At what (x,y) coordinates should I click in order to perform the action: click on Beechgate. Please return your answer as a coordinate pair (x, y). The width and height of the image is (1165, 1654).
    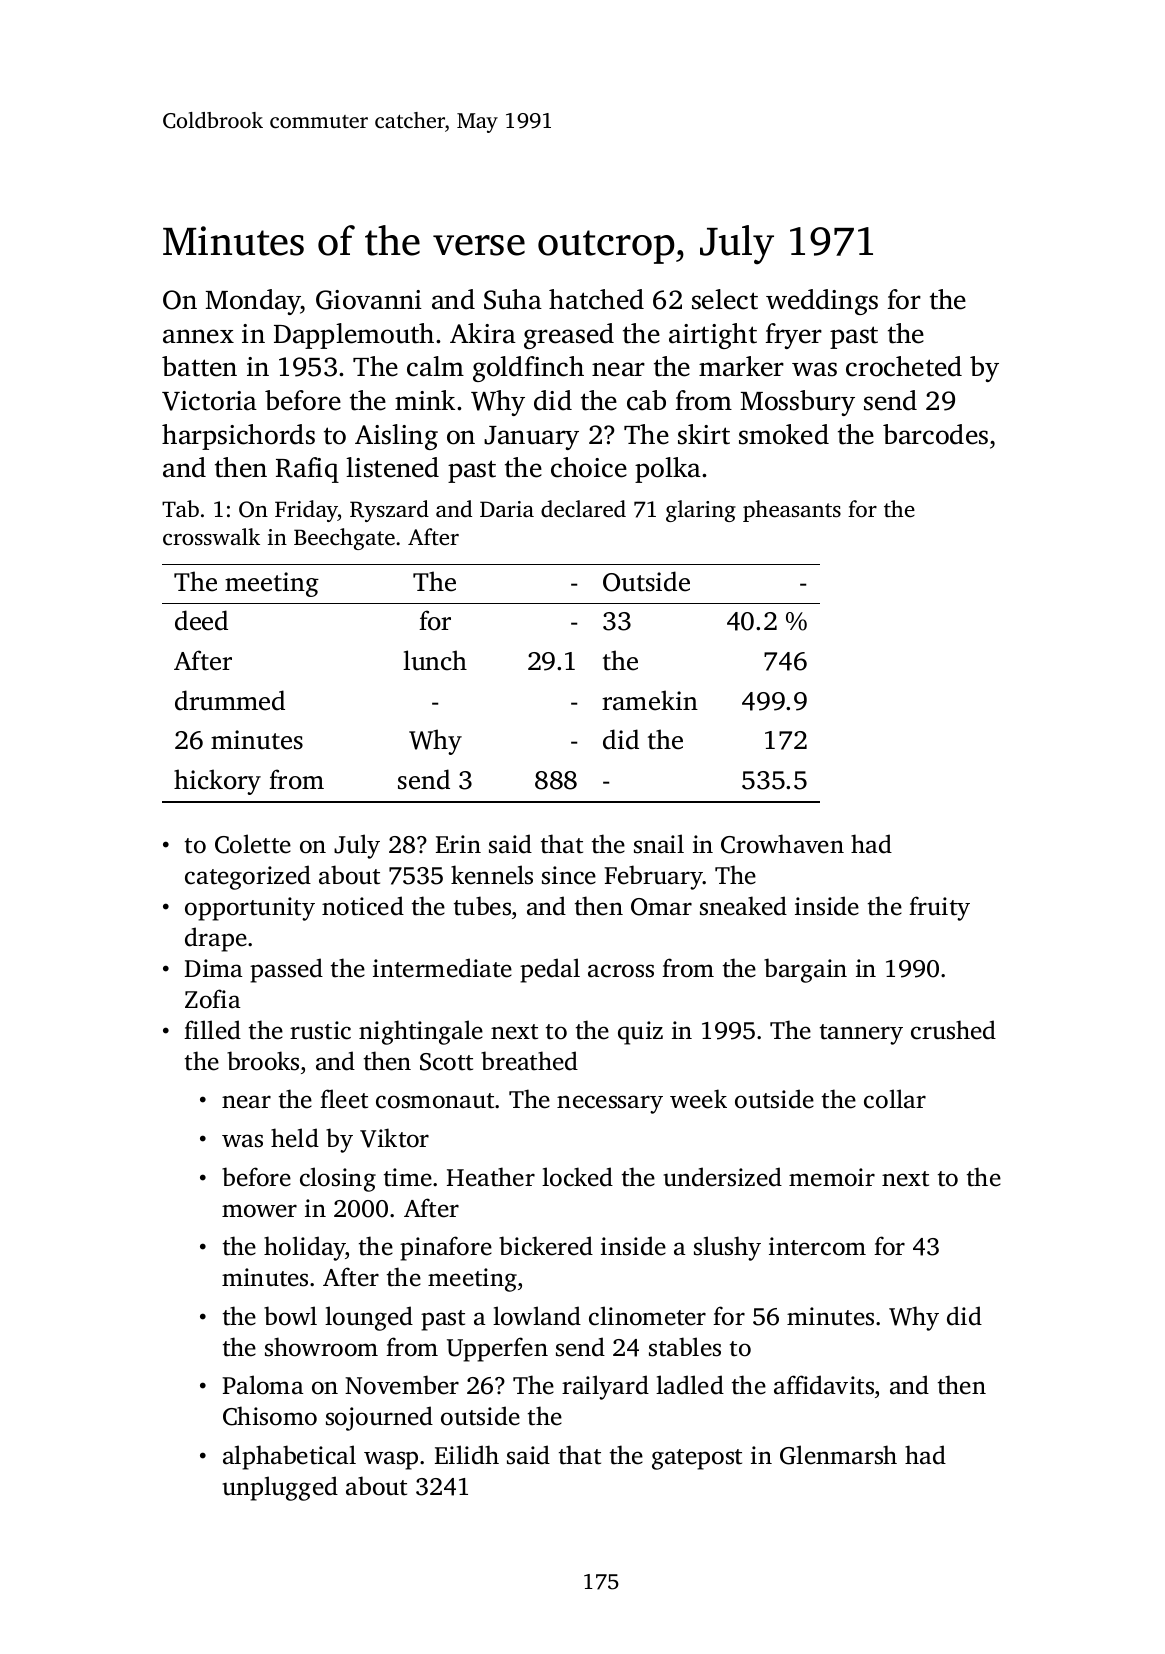
    Looking at the image, I should click on (344, 539).
